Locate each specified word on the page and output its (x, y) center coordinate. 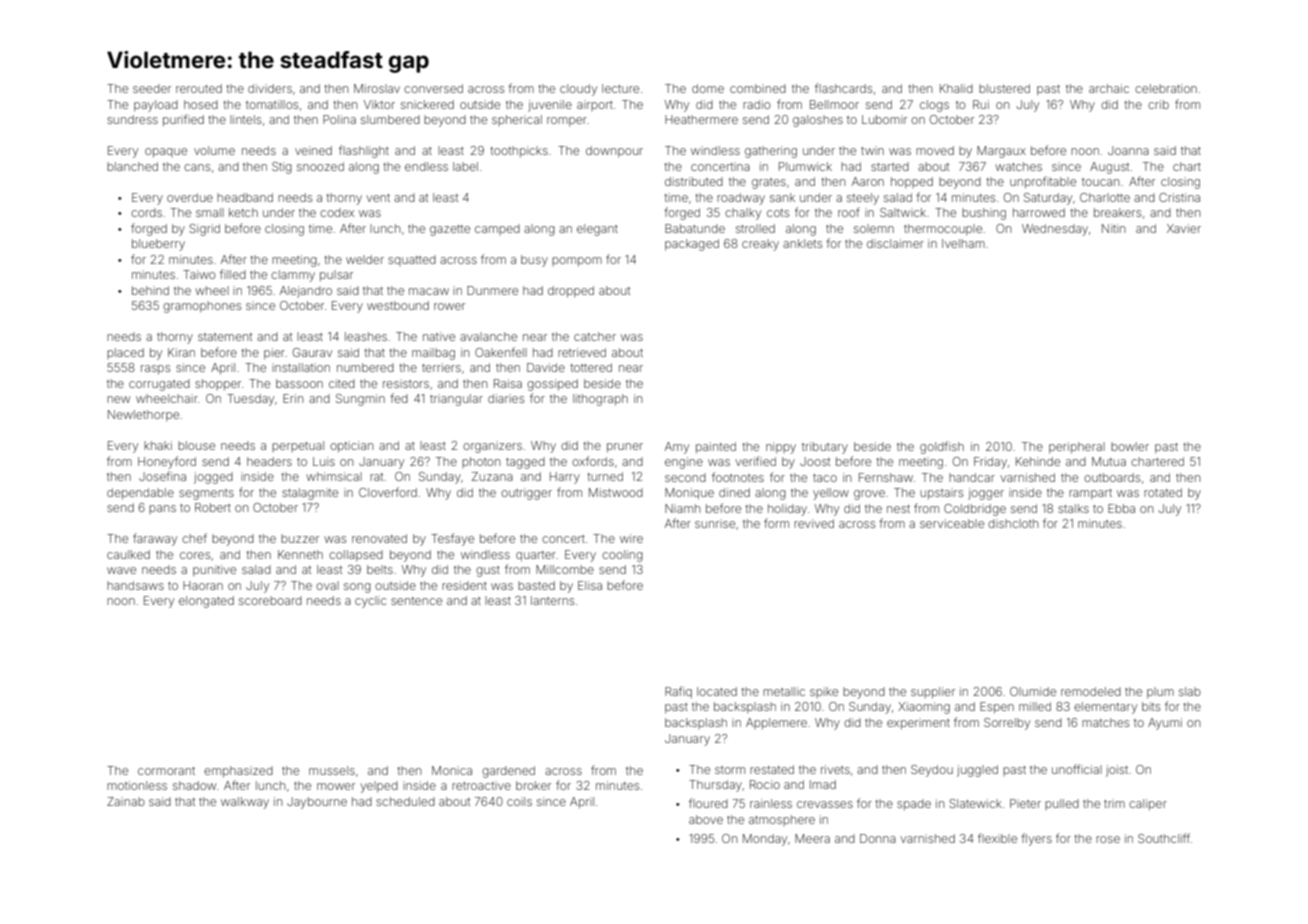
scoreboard (270, 600)
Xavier (1184, 228)
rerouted (199, 88)
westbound (398, 305)
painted (716, 448)
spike (824, 692)
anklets (802, 243)
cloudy (578, 90)
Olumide (1033, 691)
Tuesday (250, 400)
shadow (194, 785)
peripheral (1077, 448)
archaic (1109, 88)
